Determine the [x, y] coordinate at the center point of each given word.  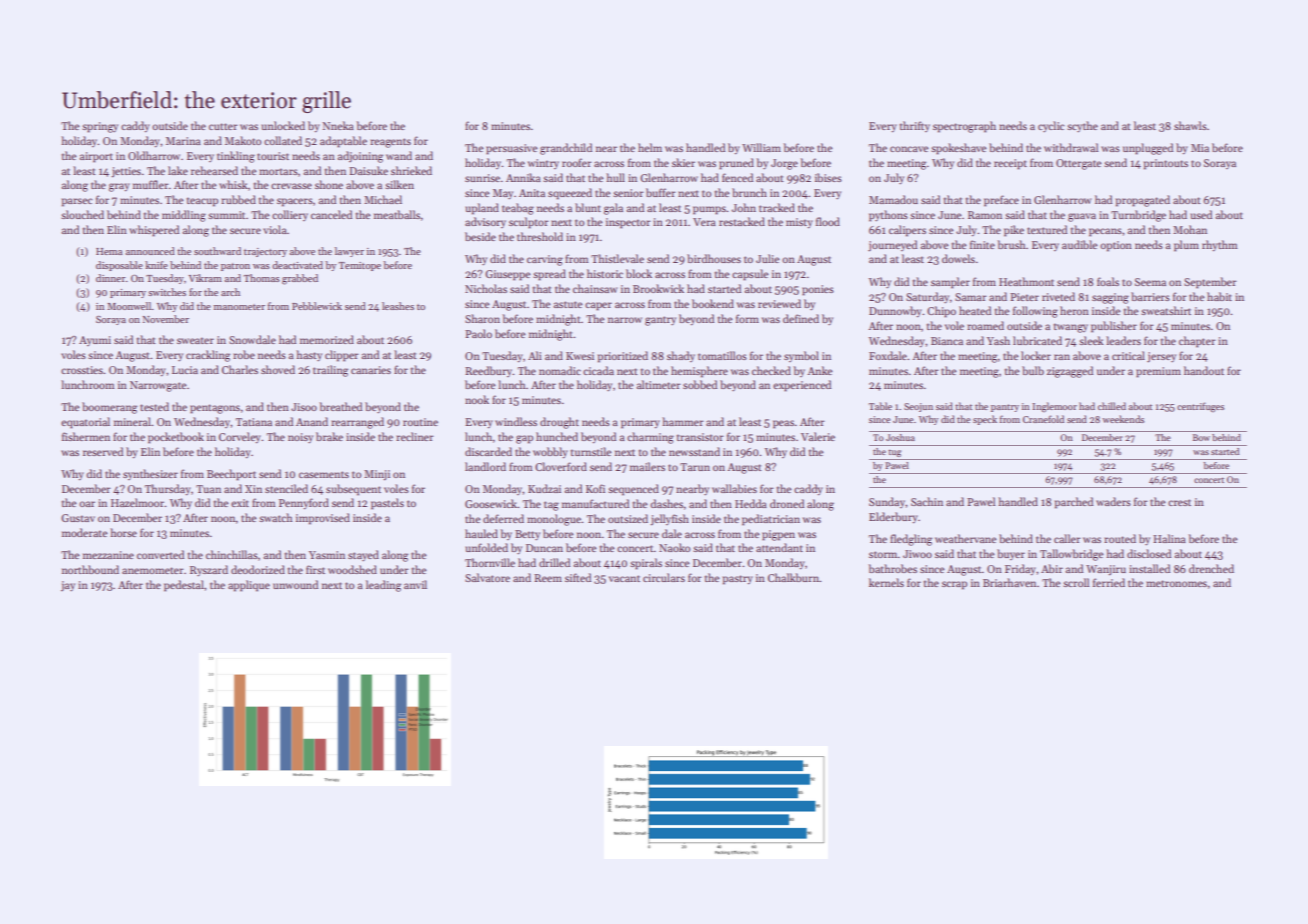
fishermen [86, 436]
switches [167, 292]
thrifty [915, 126]
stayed [363, 555]
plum [1186, 246]
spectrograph [964, 127]
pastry [738, 580]
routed [1120, 538]
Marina [183, 141]
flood [828, 221]
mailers [647, 466]
